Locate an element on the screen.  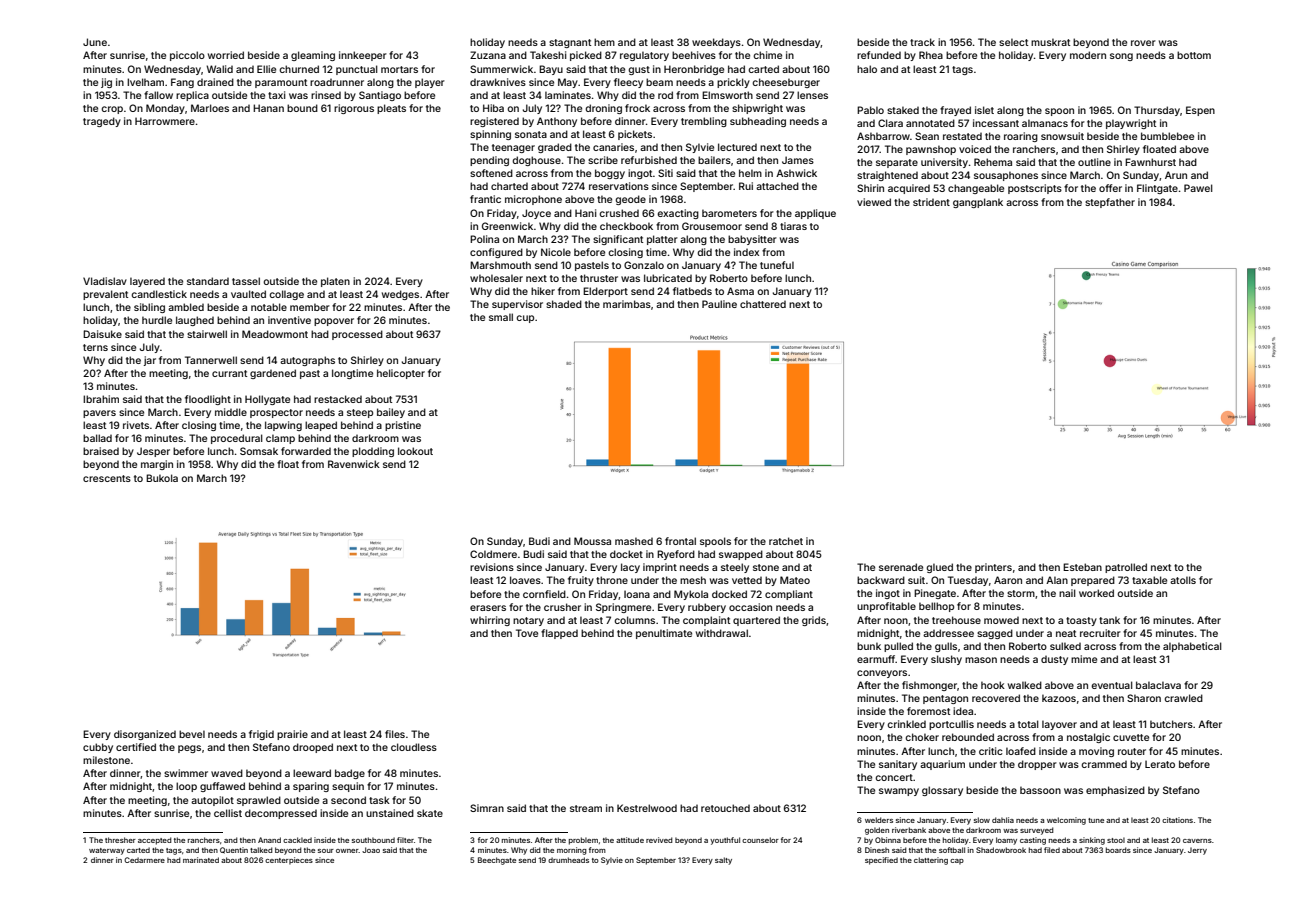
doghouse is located at coordinates (536, 161).
